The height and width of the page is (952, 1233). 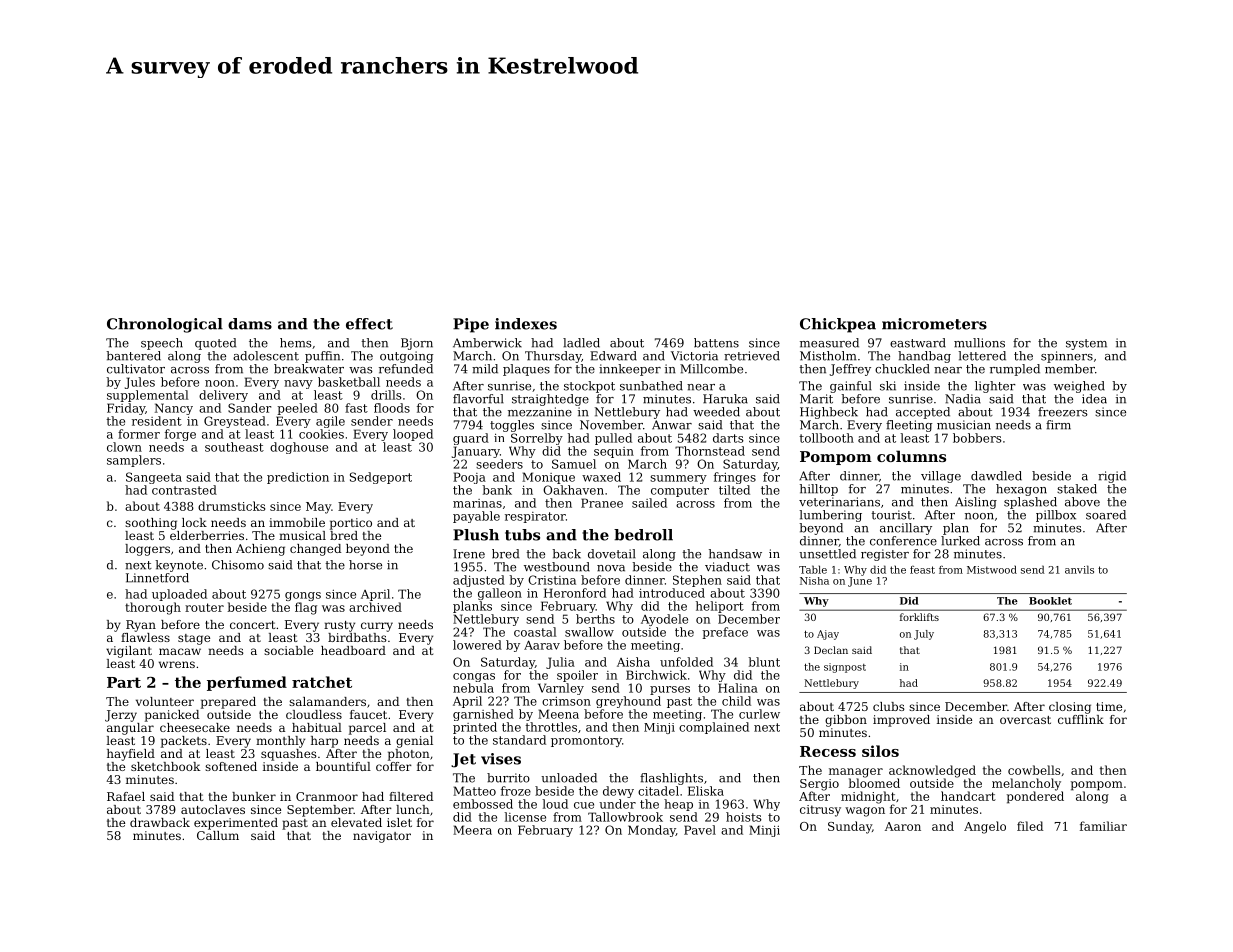 I want to click on dams, so click(x=250, y=324).
